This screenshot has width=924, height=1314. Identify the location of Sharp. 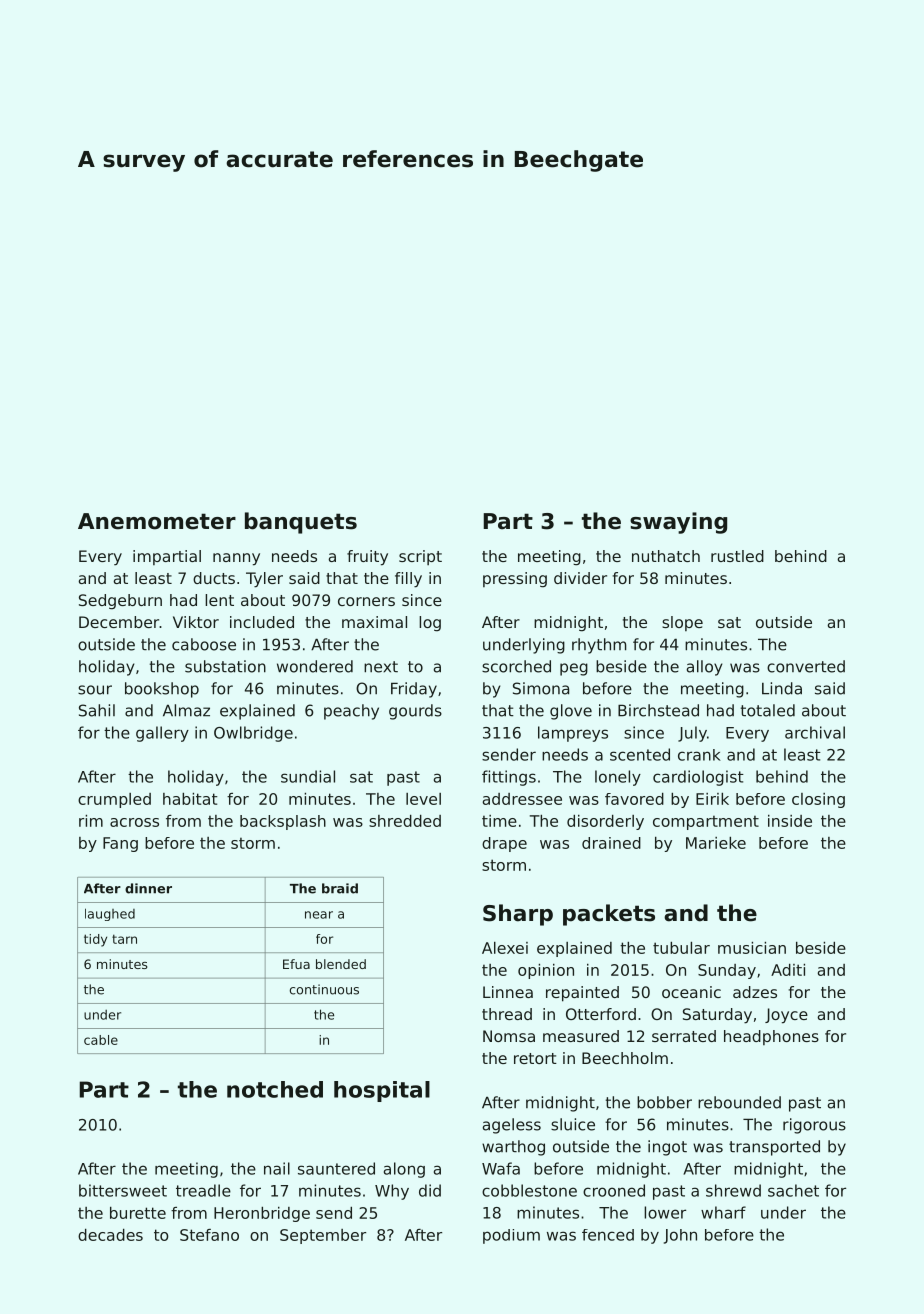
(518, 915).
